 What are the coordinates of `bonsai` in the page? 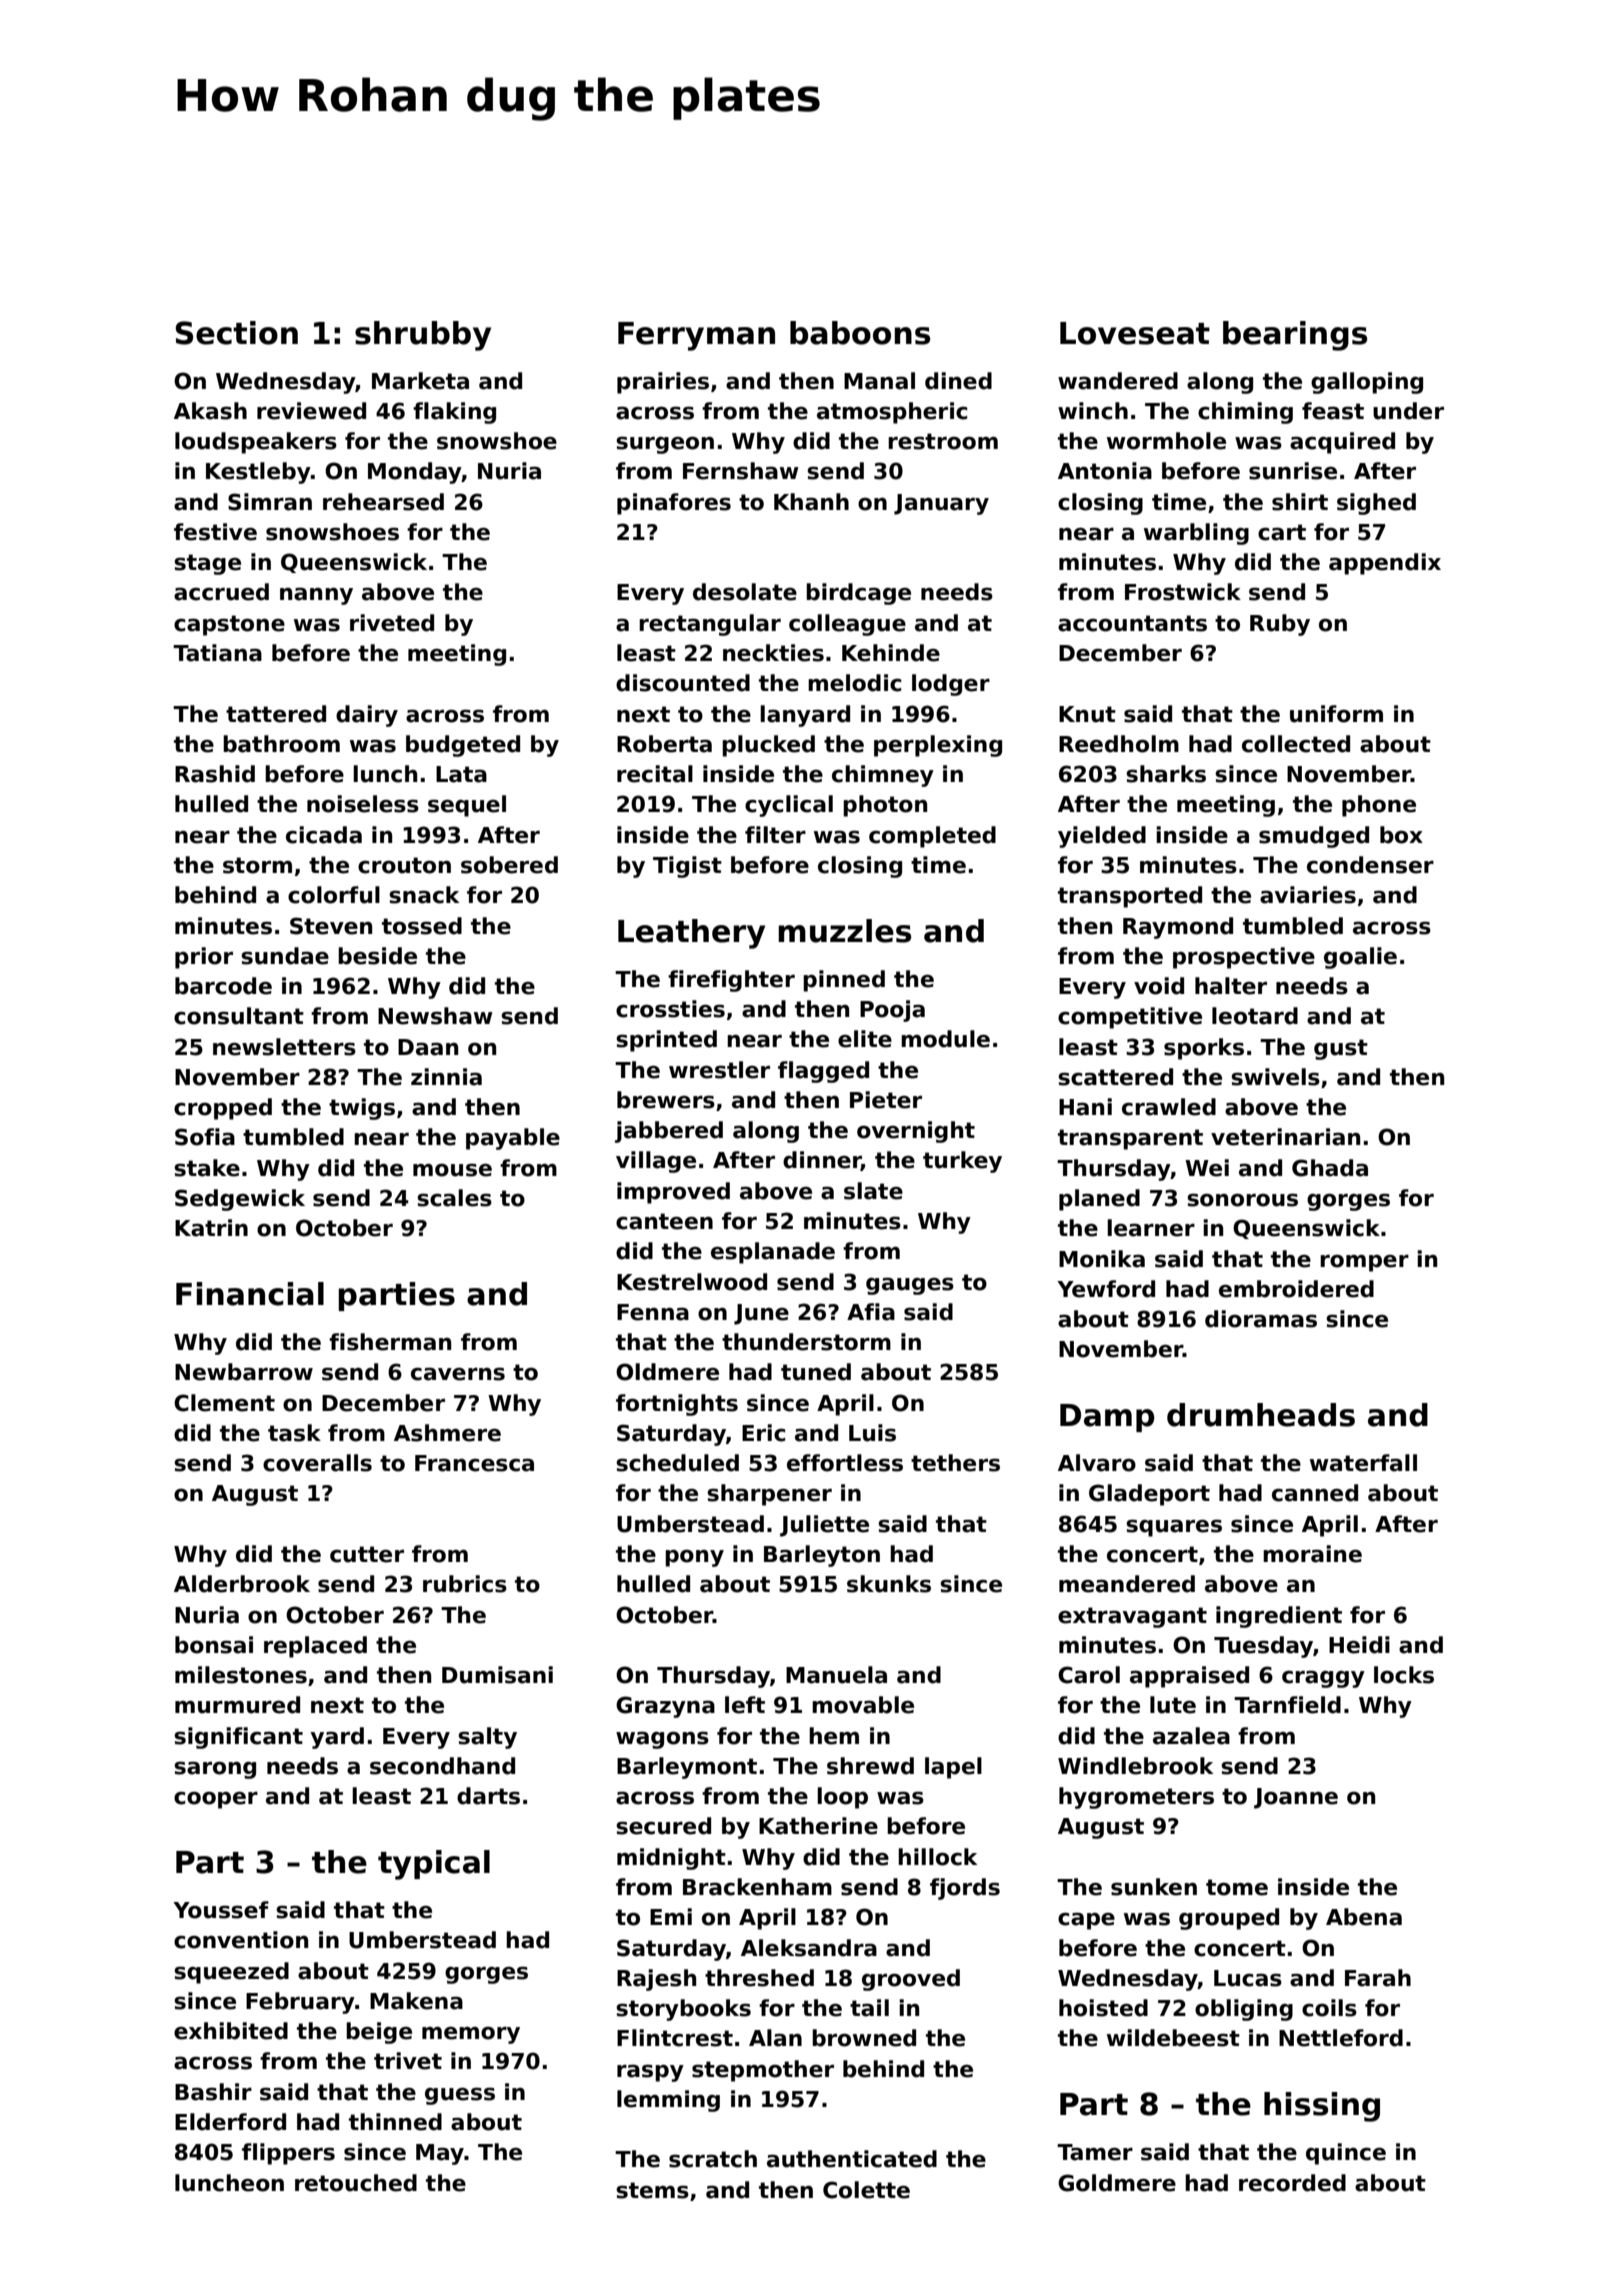 It's located at (214, 1645).
